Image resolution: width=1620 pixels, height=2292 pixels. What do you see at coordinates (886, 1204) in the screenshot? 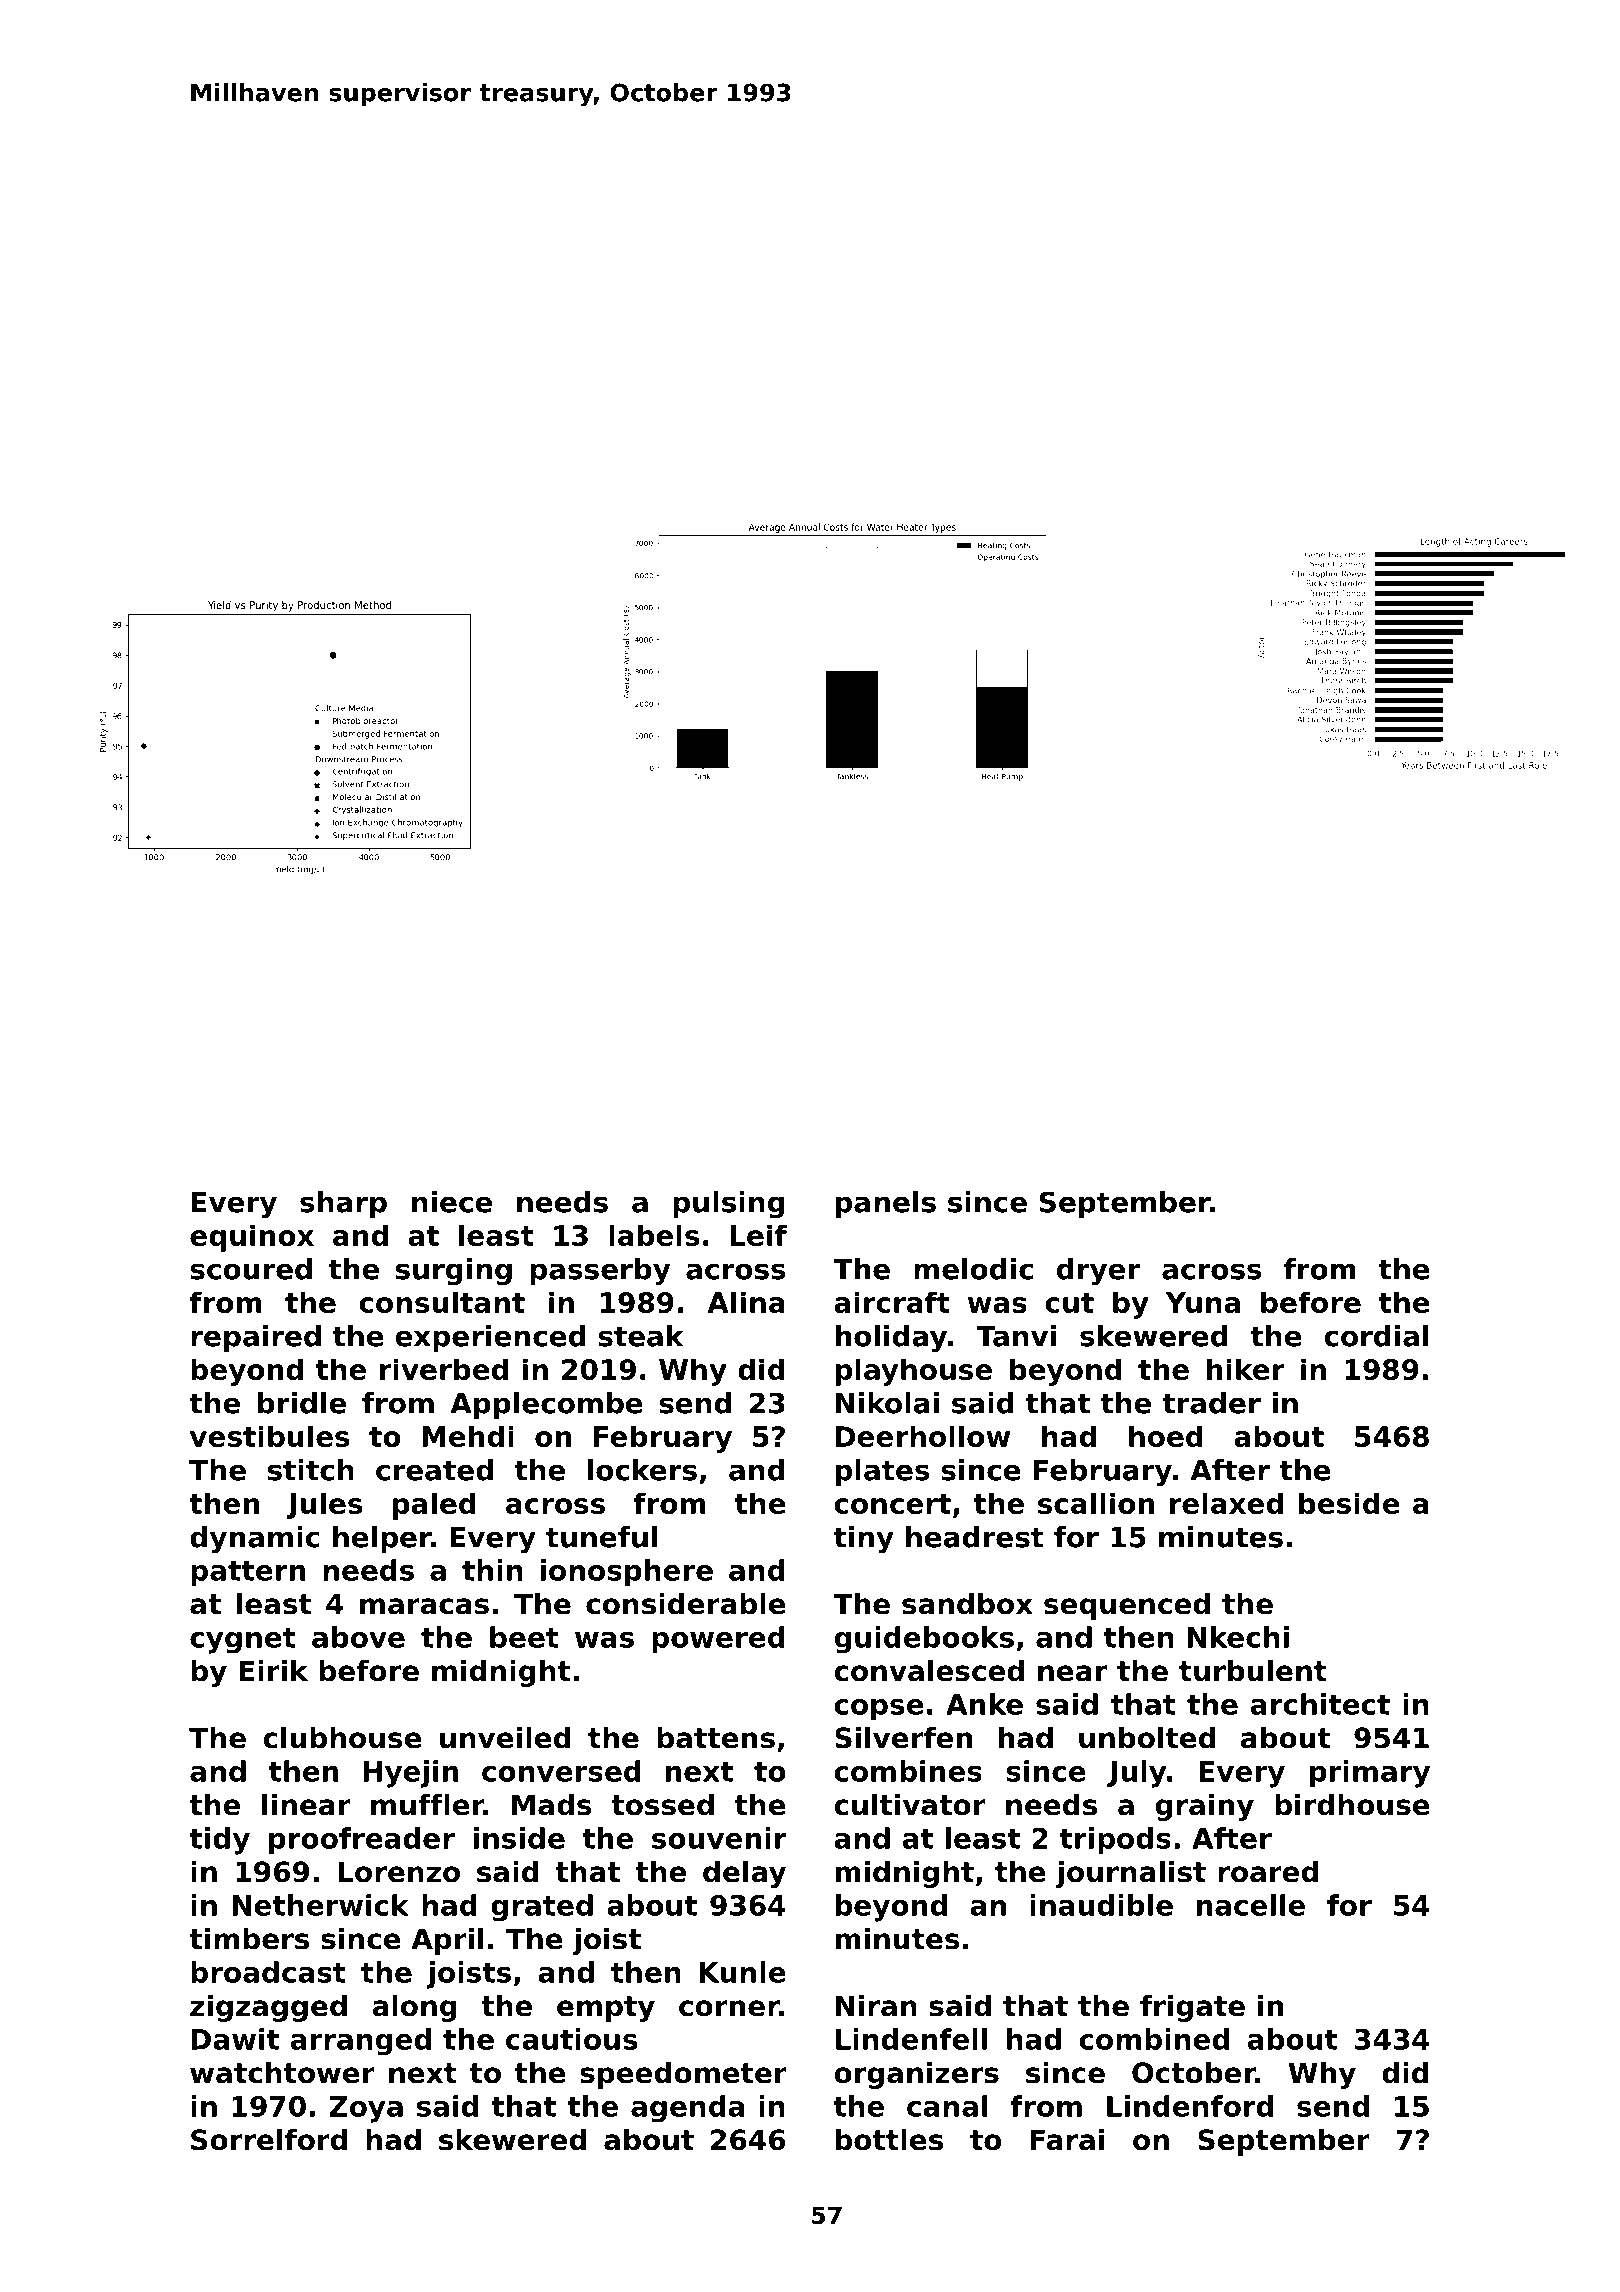
I see `panels` at bounding box center [886, 1204].
